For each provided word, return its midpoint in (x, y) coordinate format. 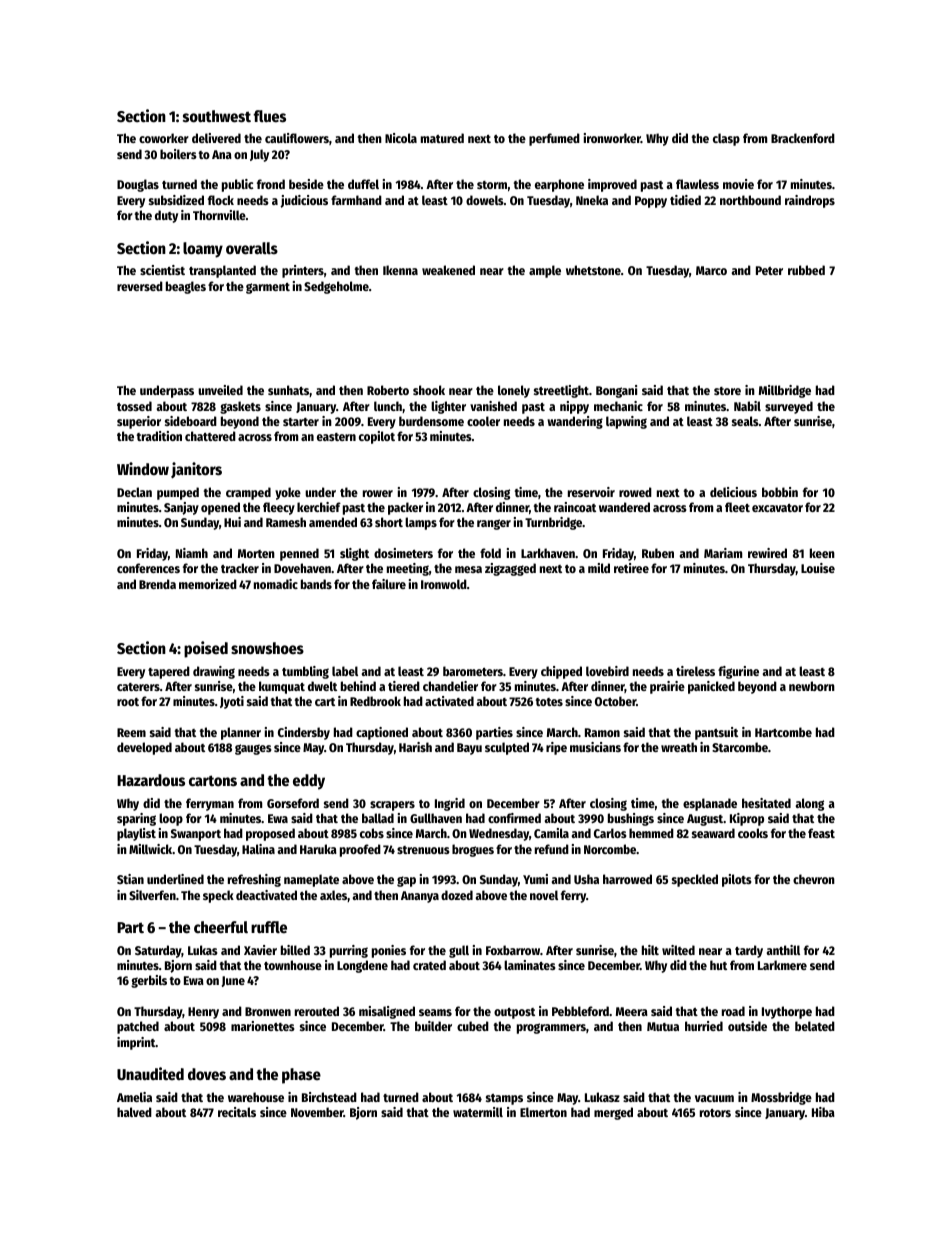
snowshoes (267, 648)
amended (333, 522)
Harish (415, 747)
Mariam (723, 553)
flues (270, 116)
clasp (726, 139)
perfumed (554, 139)
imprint (136, 1043)
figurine (738, 672)
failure (389, 584)
